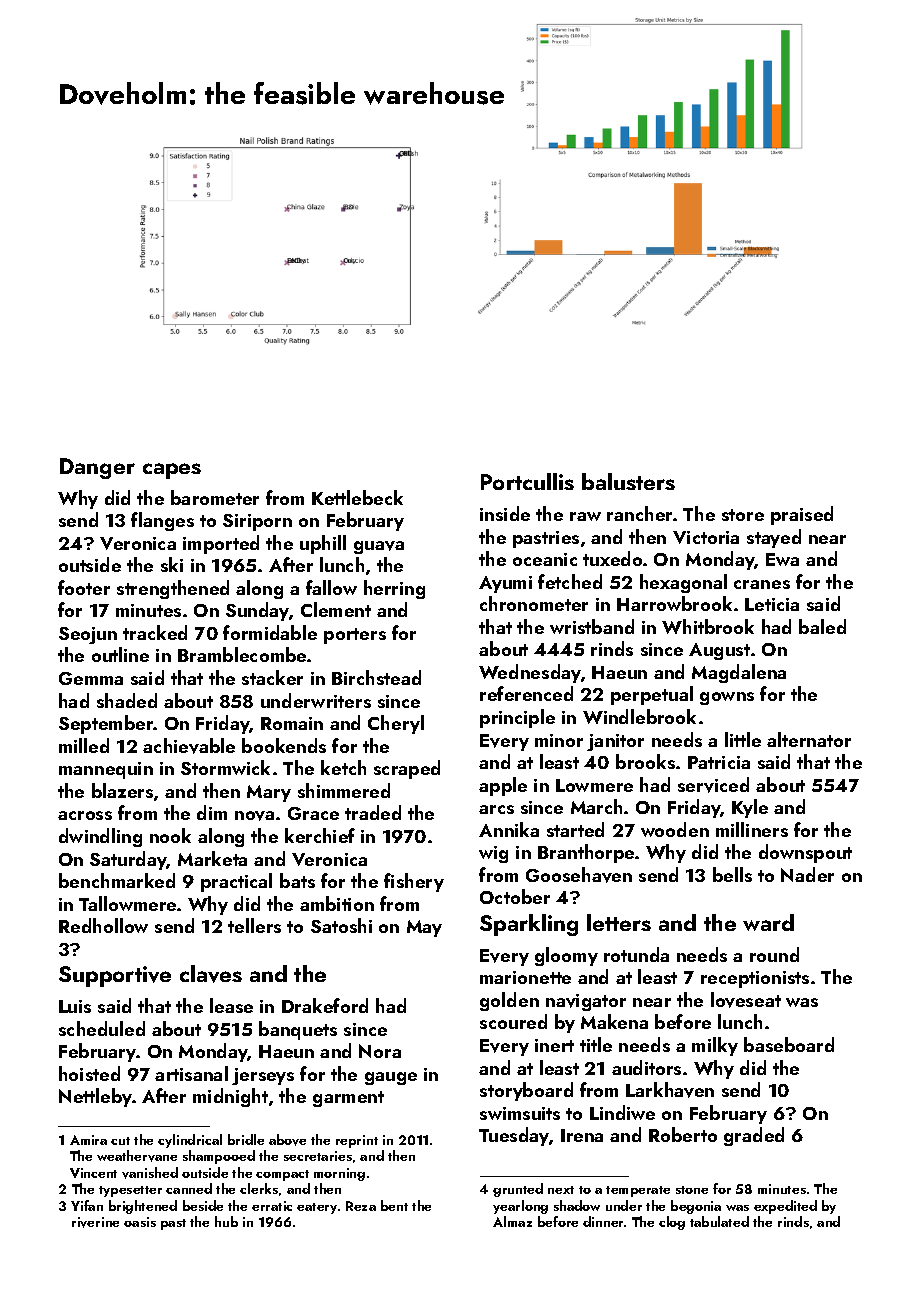 The width and height of the screenshot is (924, 1308). I want to click on Portcullis, so click(527, 481).
